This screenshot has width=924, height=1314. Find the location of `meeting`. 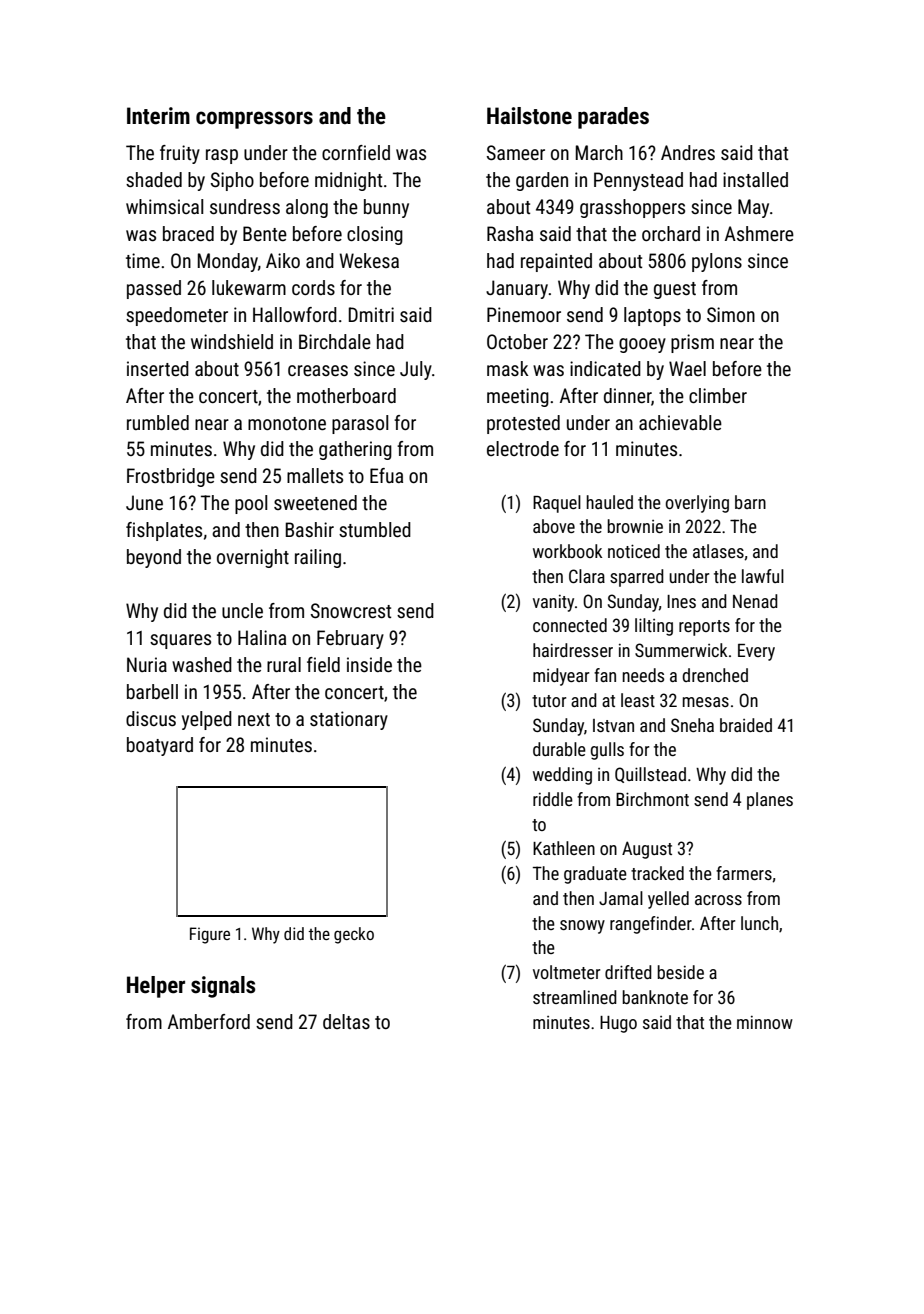

meeting is located at coordinates (518, 397).
